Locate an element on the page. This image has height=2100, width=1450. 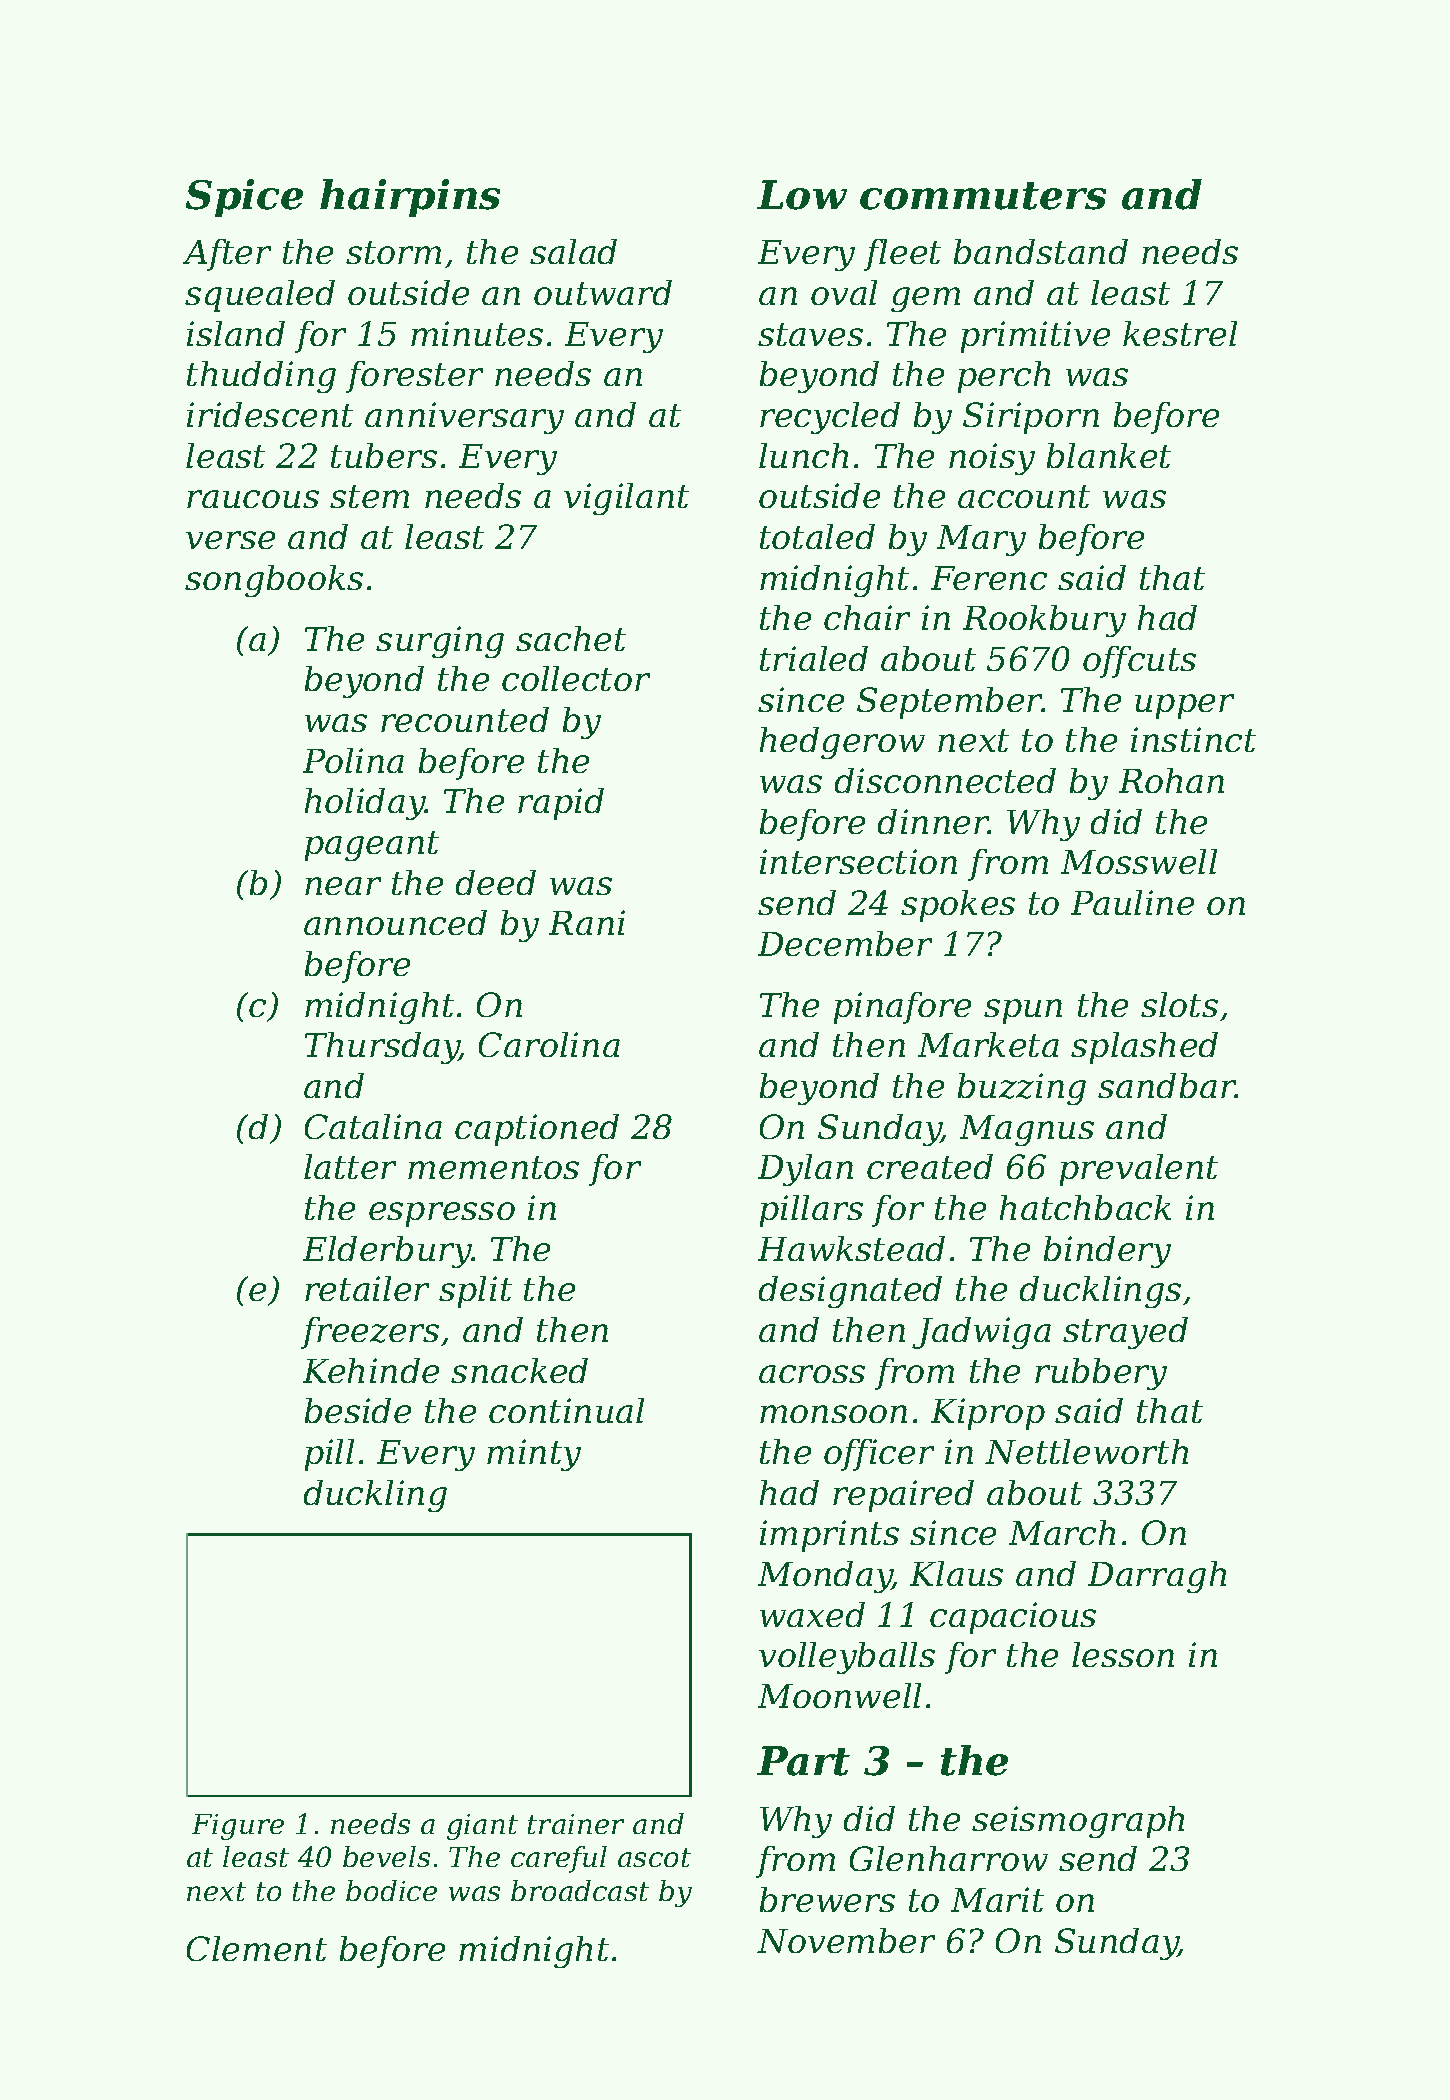
prevalent is located at coordinates (1139, 1170).
